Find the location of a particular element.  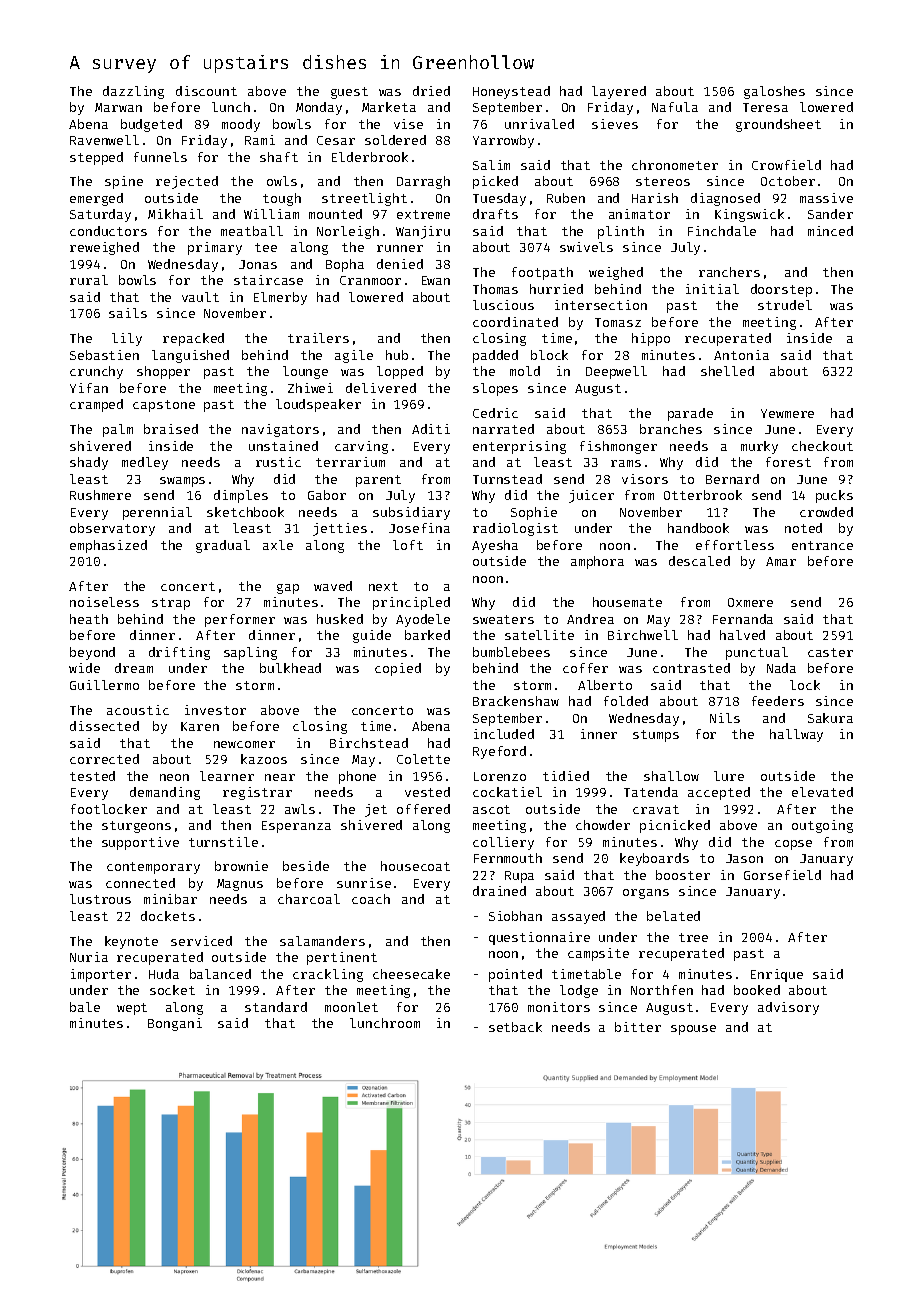

performer is located at coordinates (240, 620).
